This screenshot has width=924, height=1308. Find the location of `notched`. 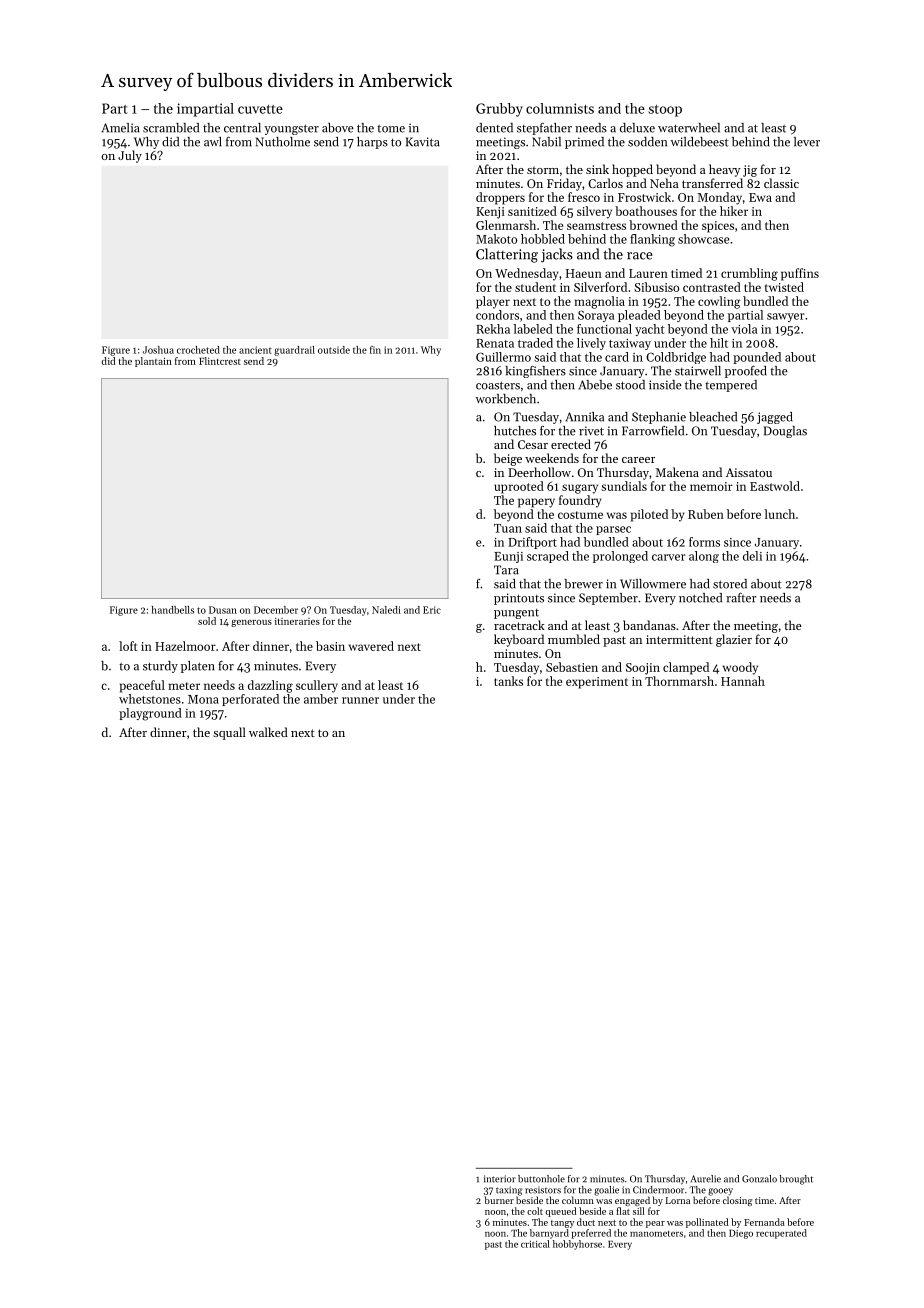

notched is located at coordinates (700, 598).
